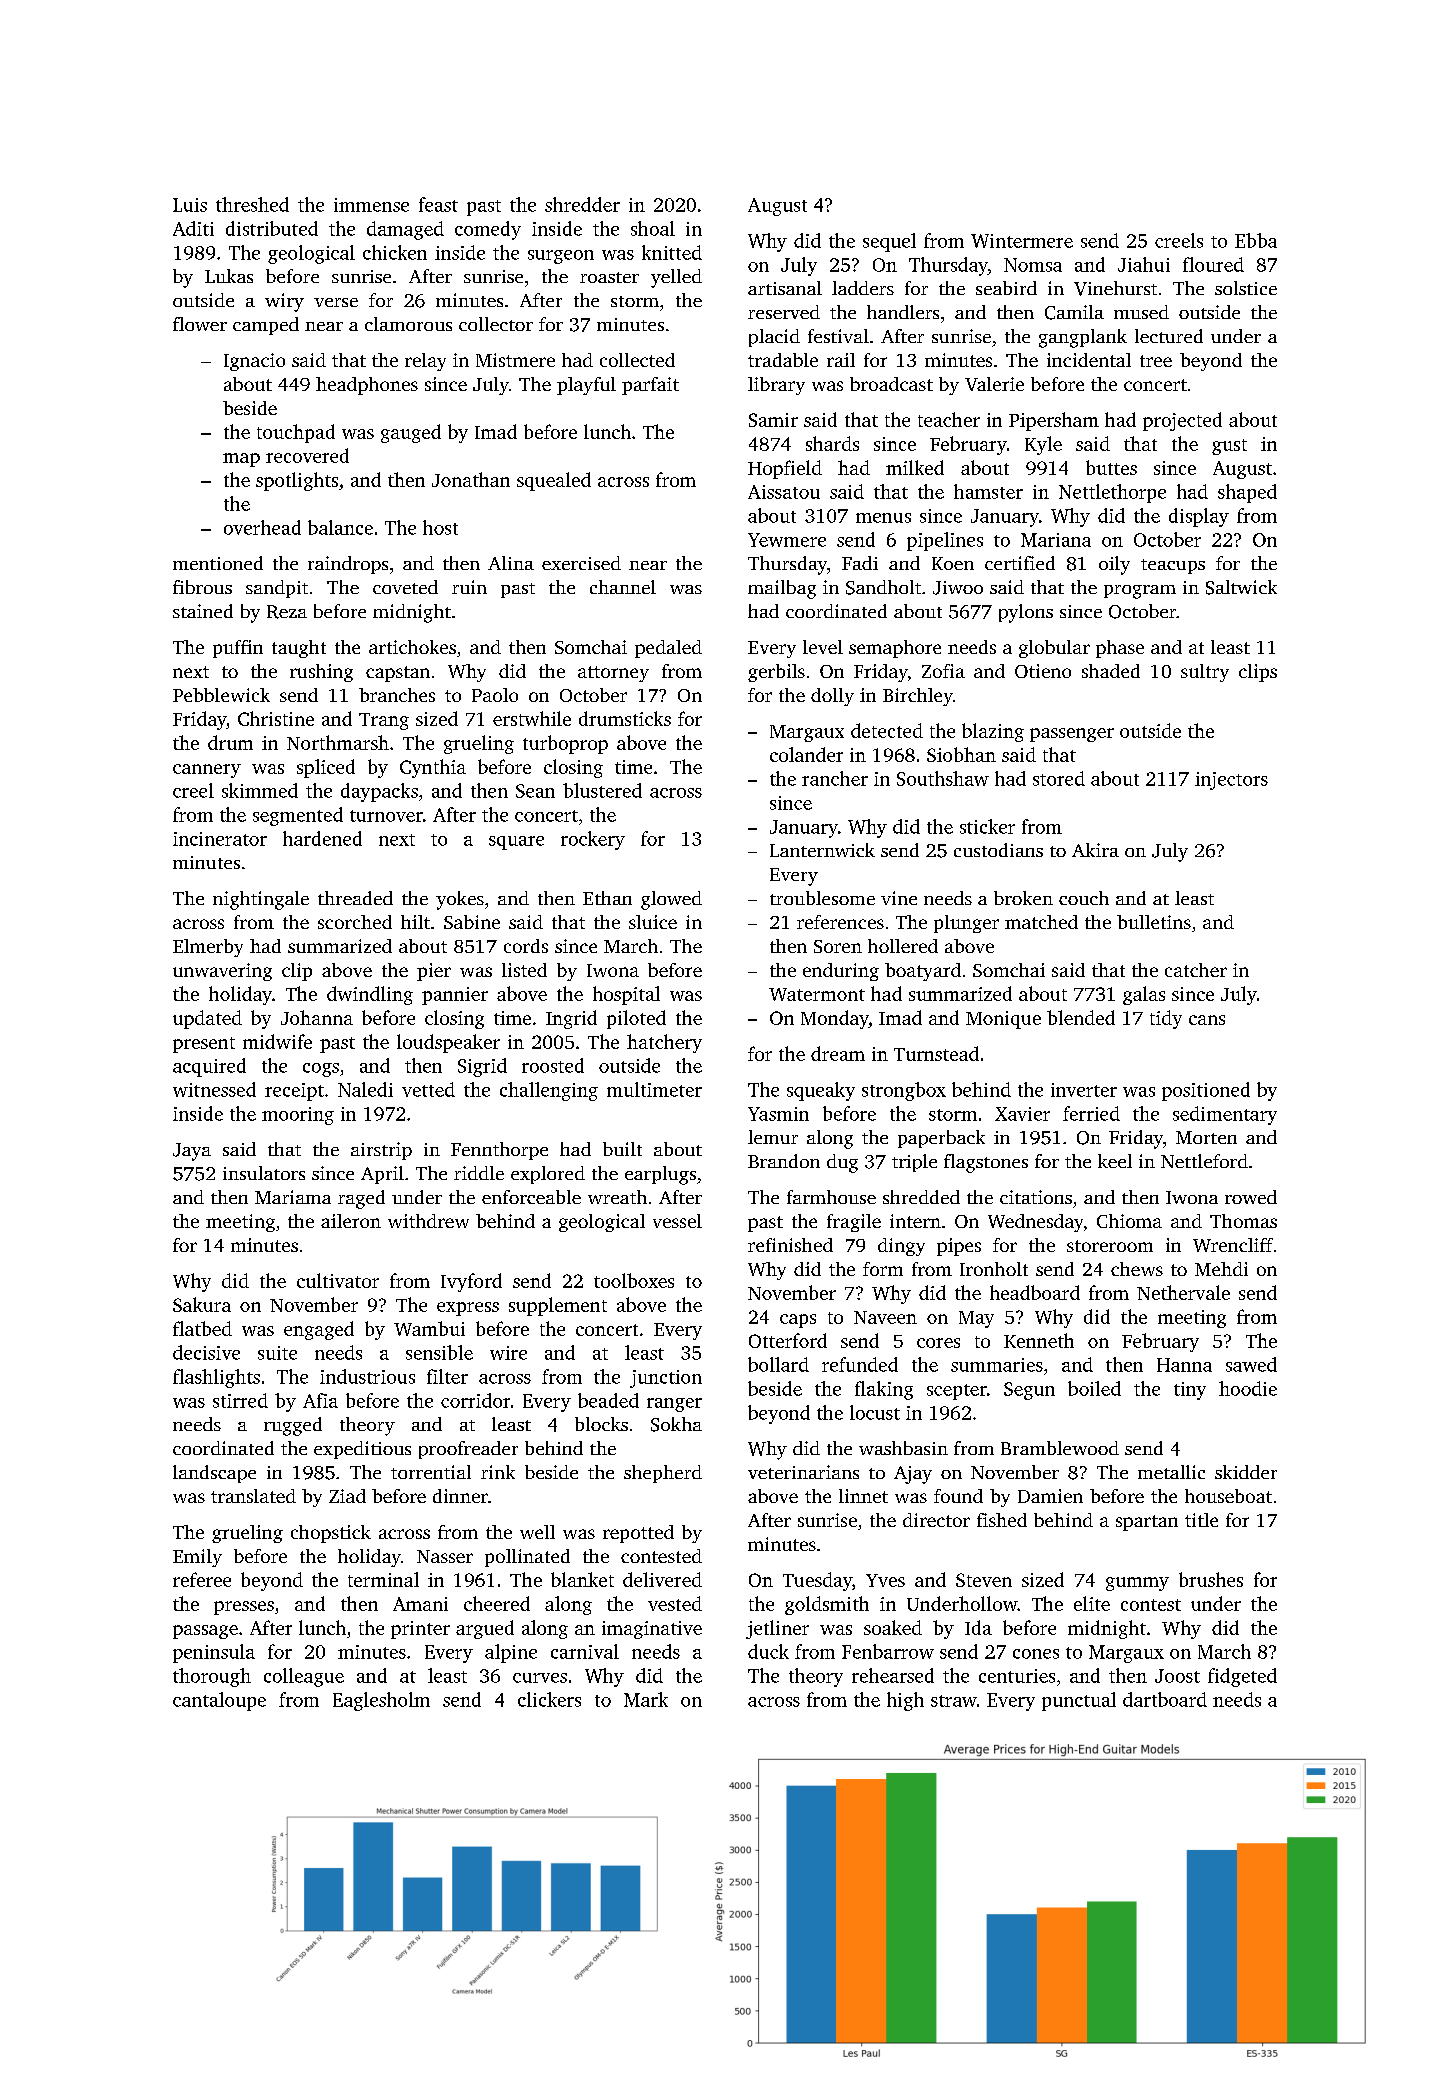  Describe the element at coordinates (381, 1701) in the page. I see `Eaglesholm` at that location.
